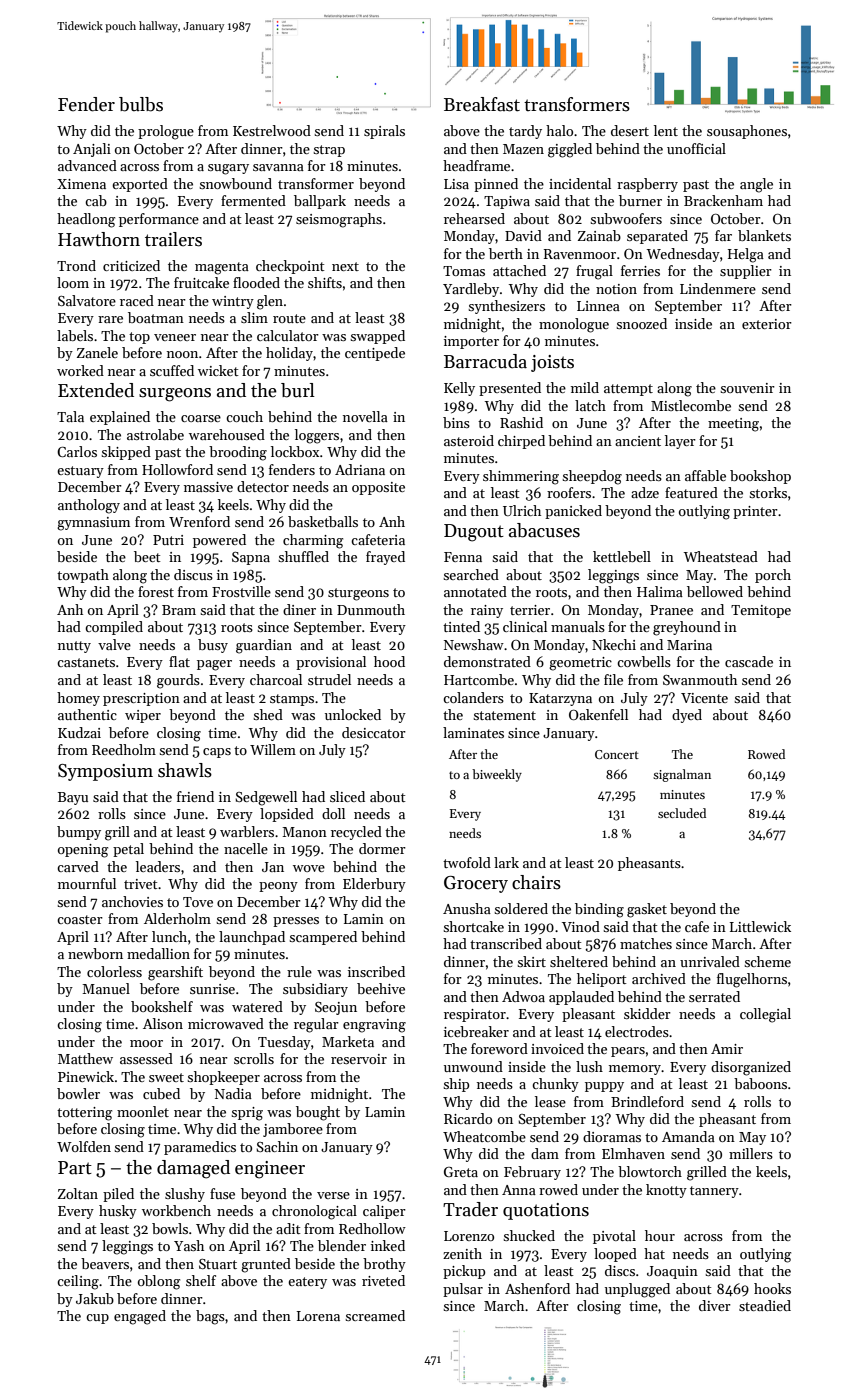  Describe the element at coordinates (749, 661) in the screenshot. I see `cascade` at that location.
